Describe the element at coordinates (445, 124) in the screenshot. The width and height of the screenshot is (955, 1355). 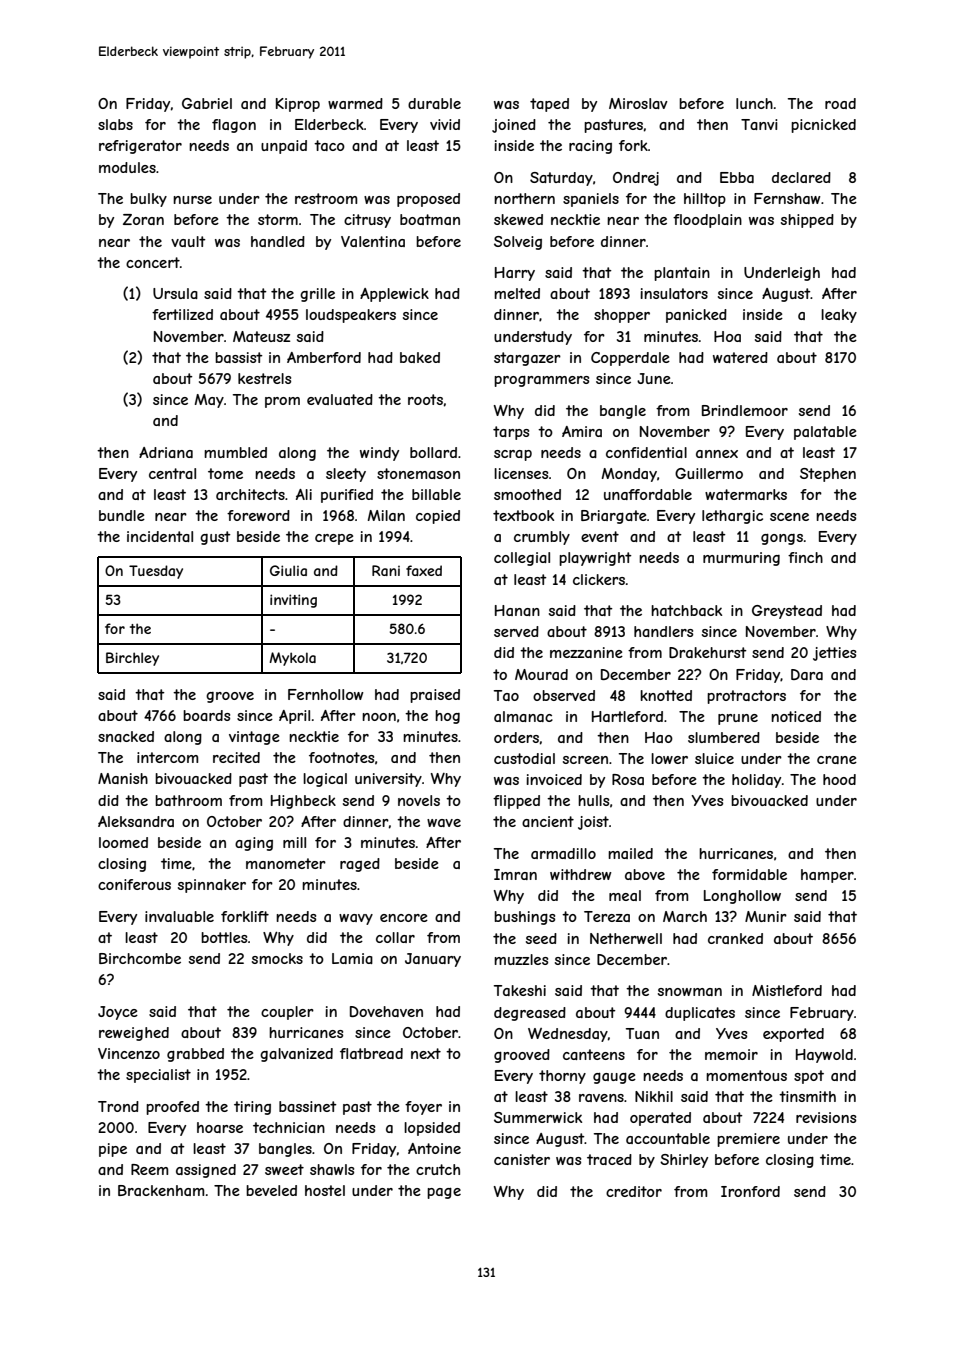
I see `vivid` at that location.
